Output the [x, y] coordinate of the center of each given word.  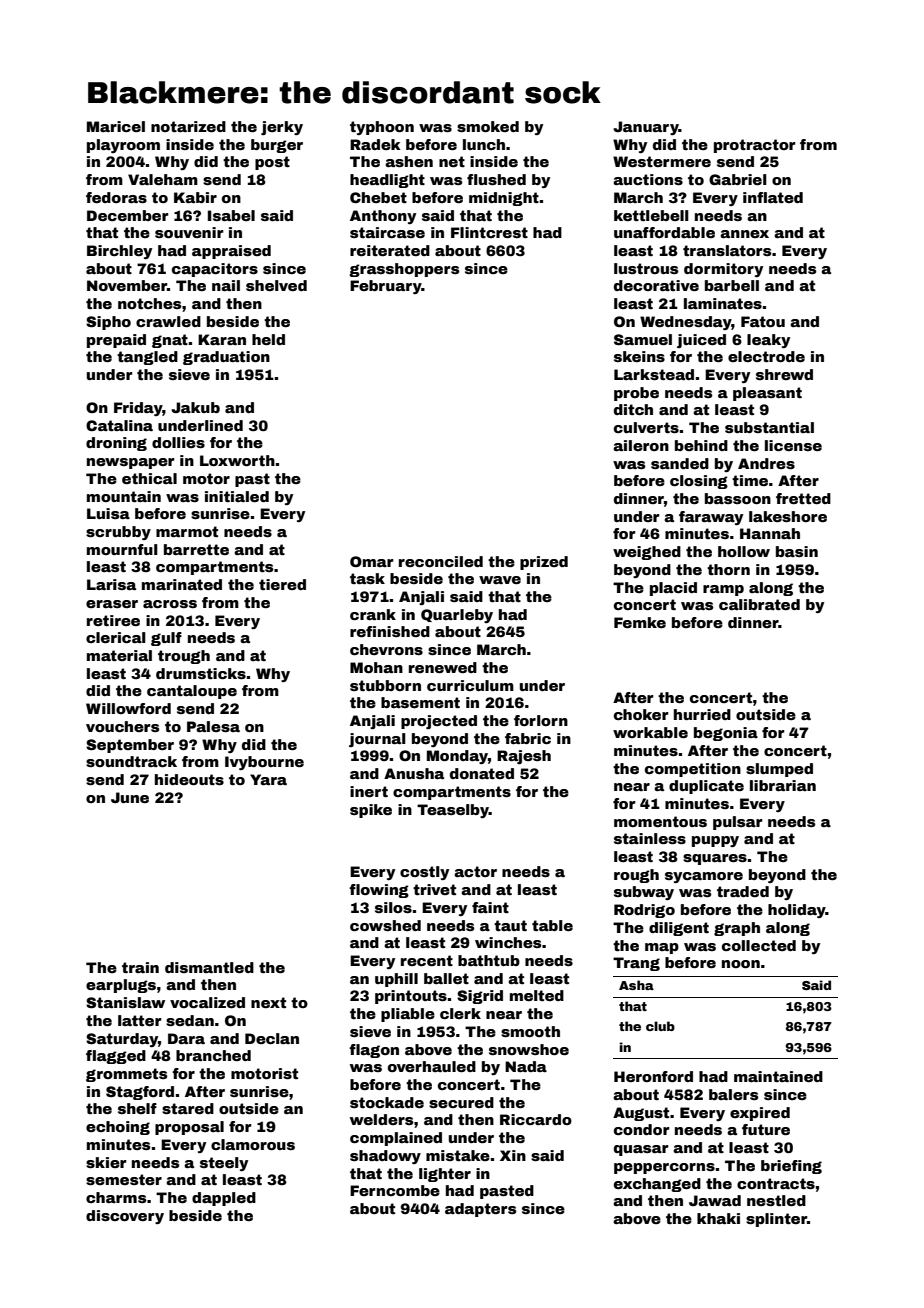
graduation [226, 358]
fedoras [116, 197]
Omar [372, 561]
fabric [528, 738]
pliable [408, 1015]
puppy [715, 841]
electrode [766, 356]
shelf [137, 1108]
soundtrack [131, 761]
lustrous [646, 268]
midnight [504, 199]
